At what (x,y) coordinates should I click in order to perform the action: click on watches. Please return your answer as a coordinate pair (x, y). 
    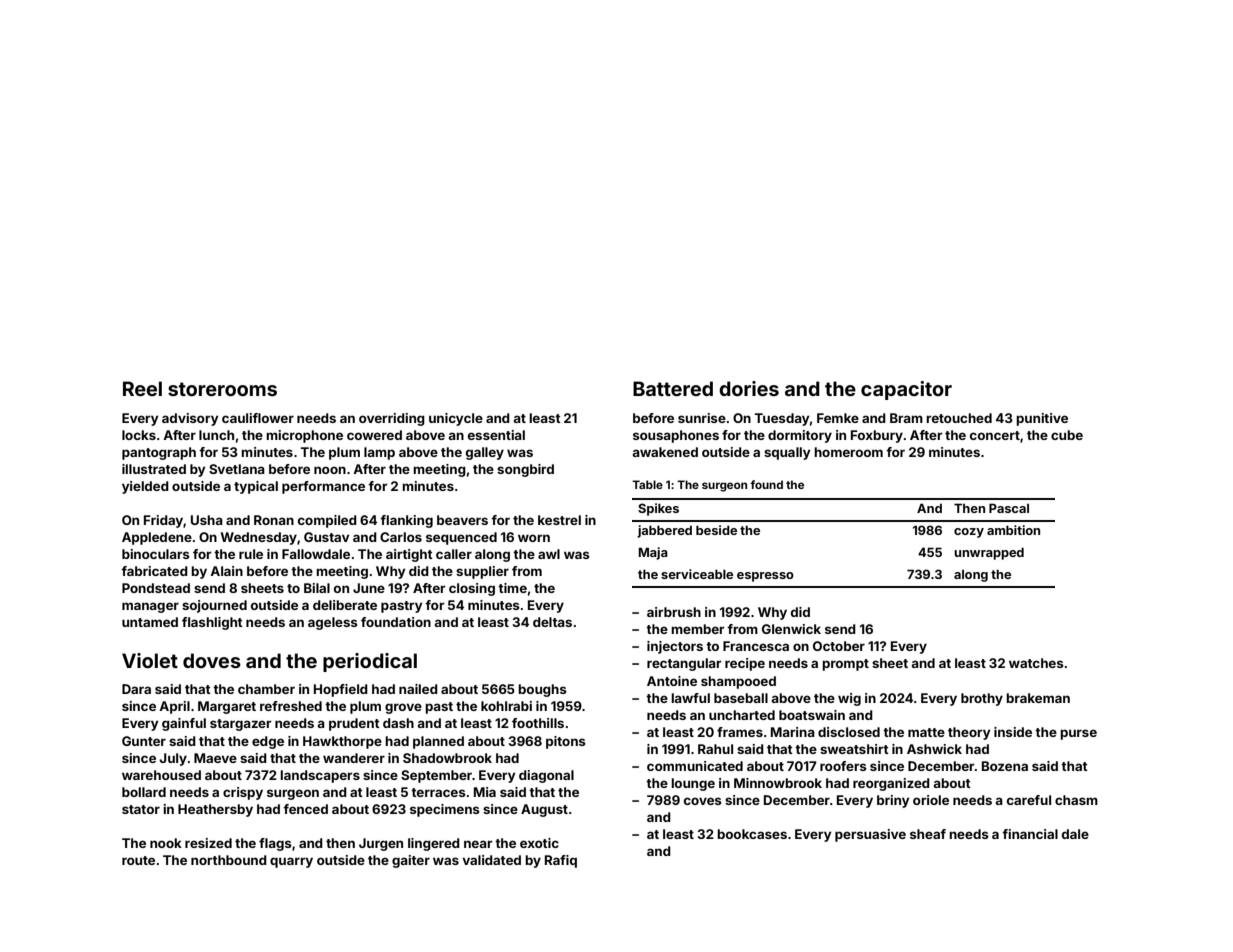
    Looking at the image, I should click on (1036, 663).
